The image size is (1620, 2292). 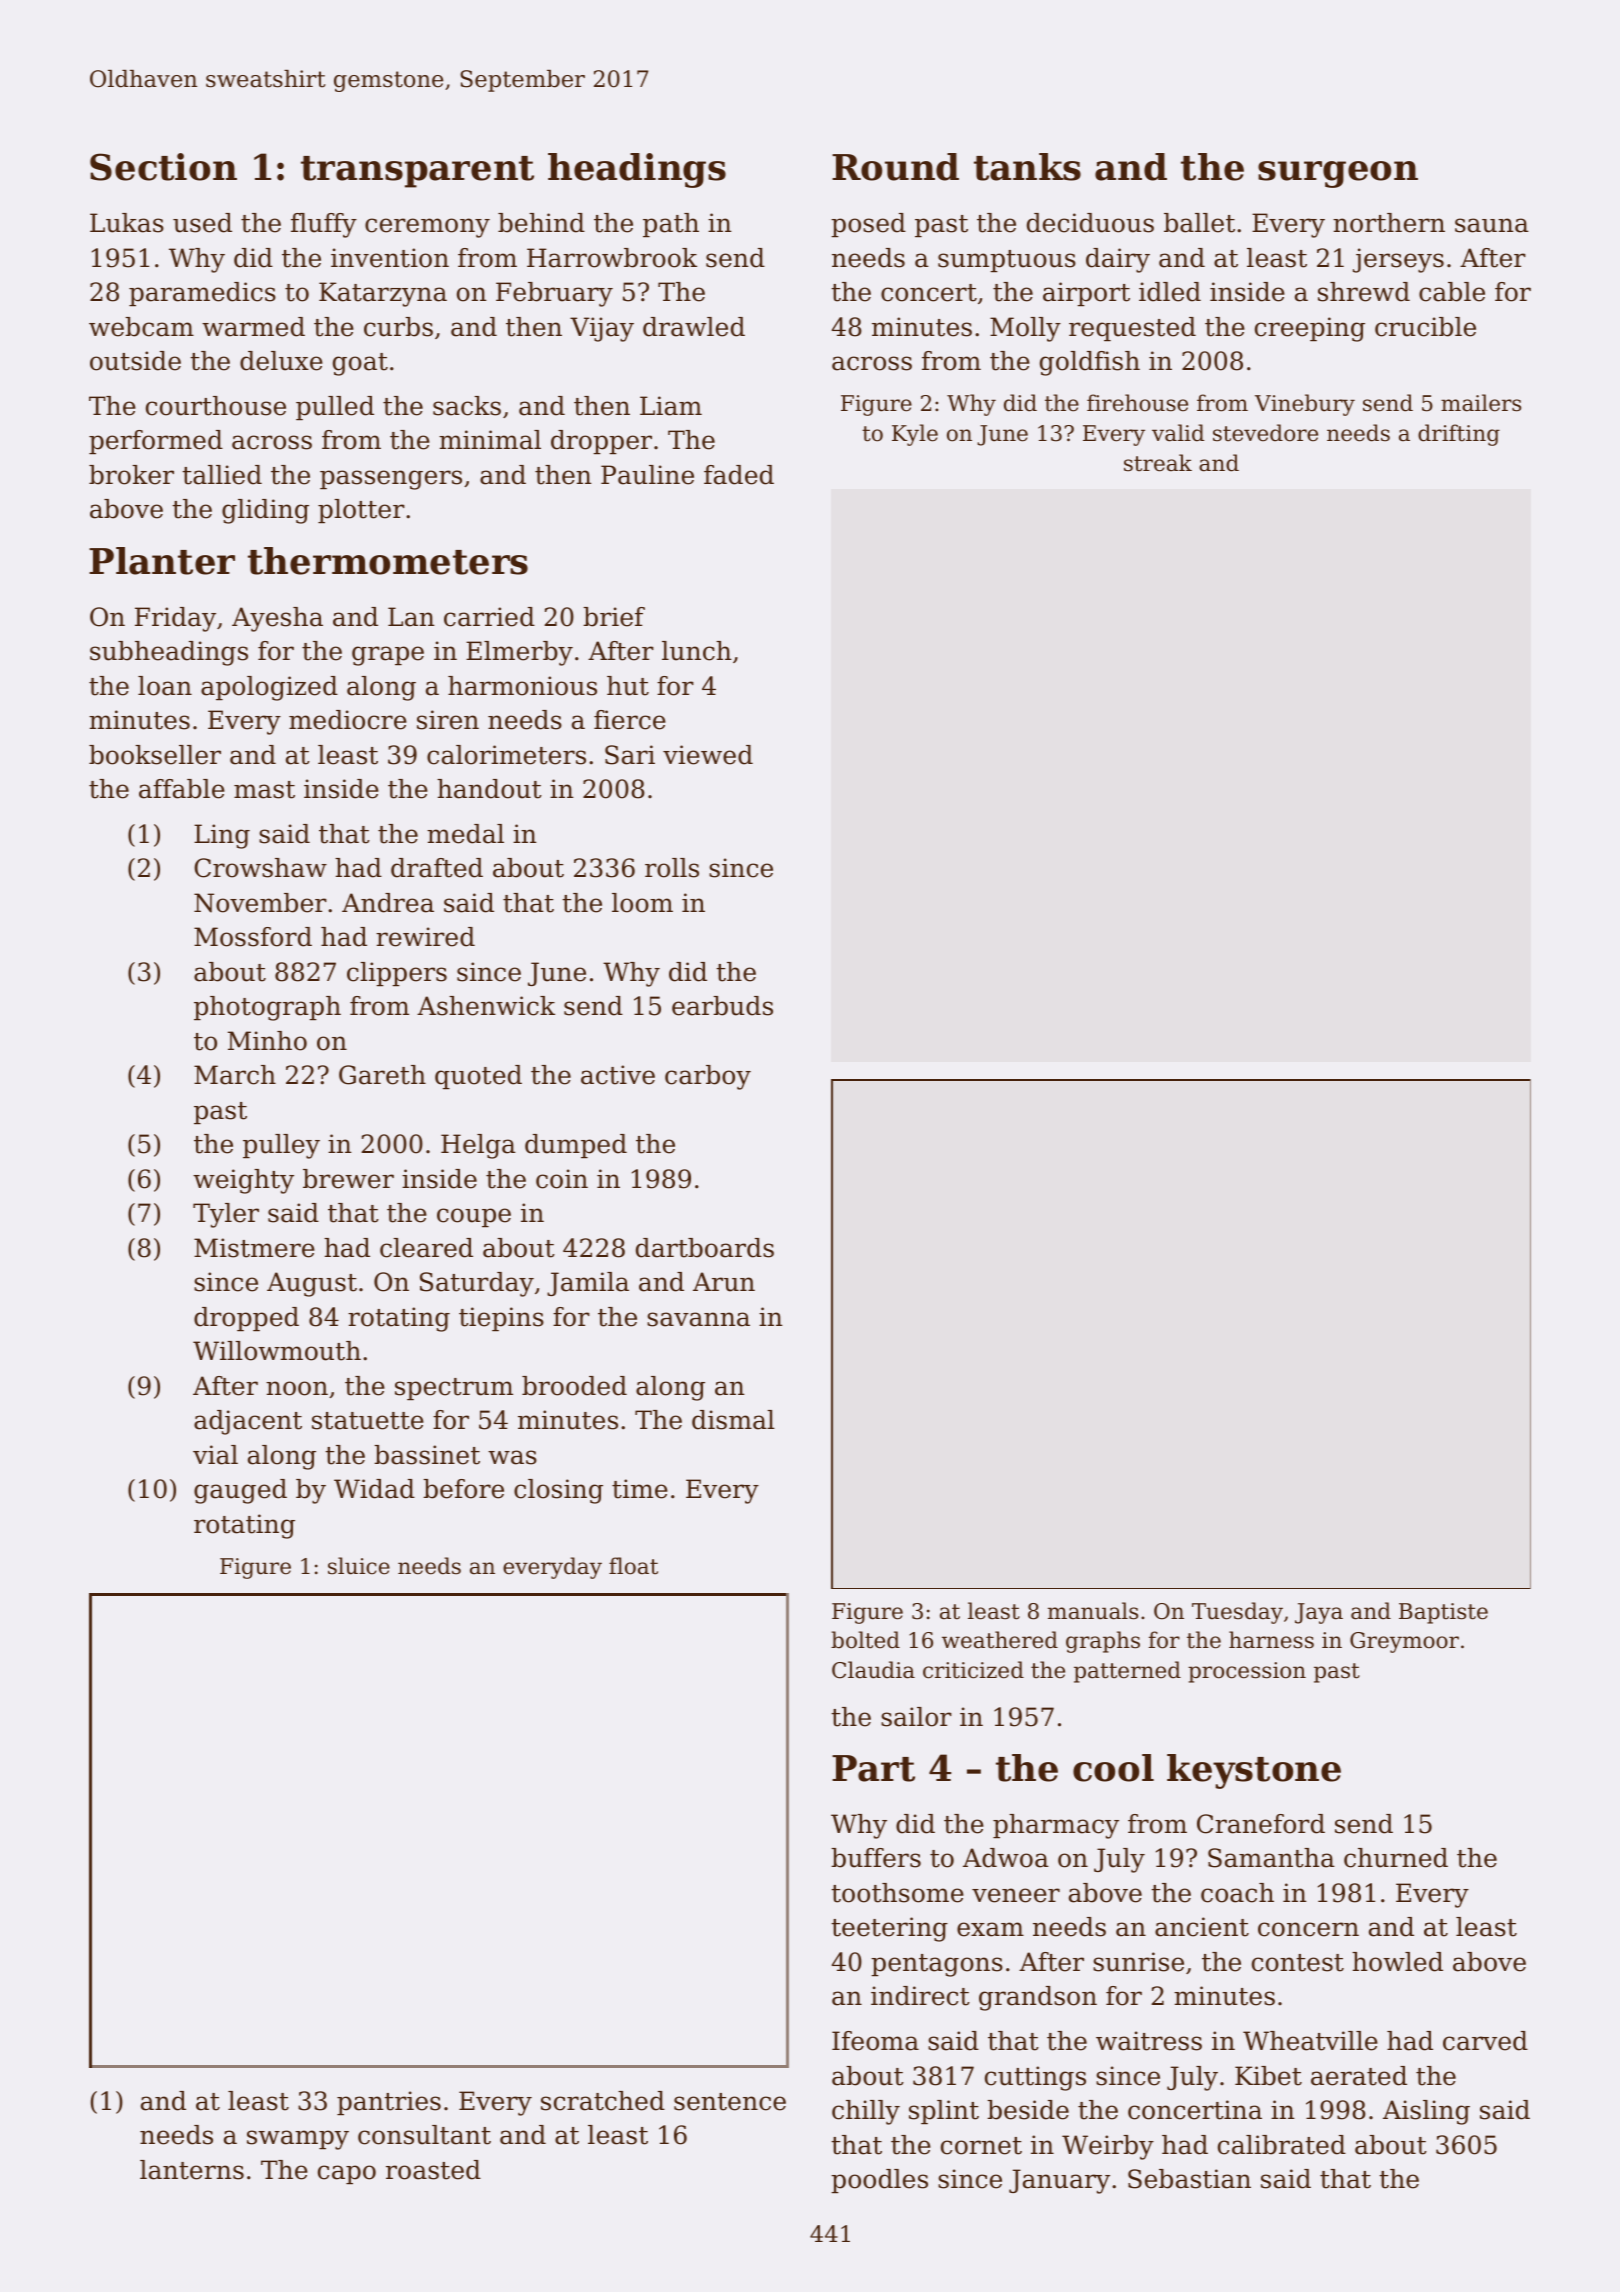 What do you see at coordinates (705, 1248) in the screenshot?
I see `dartboards` at bounding box center [705, 1248].
